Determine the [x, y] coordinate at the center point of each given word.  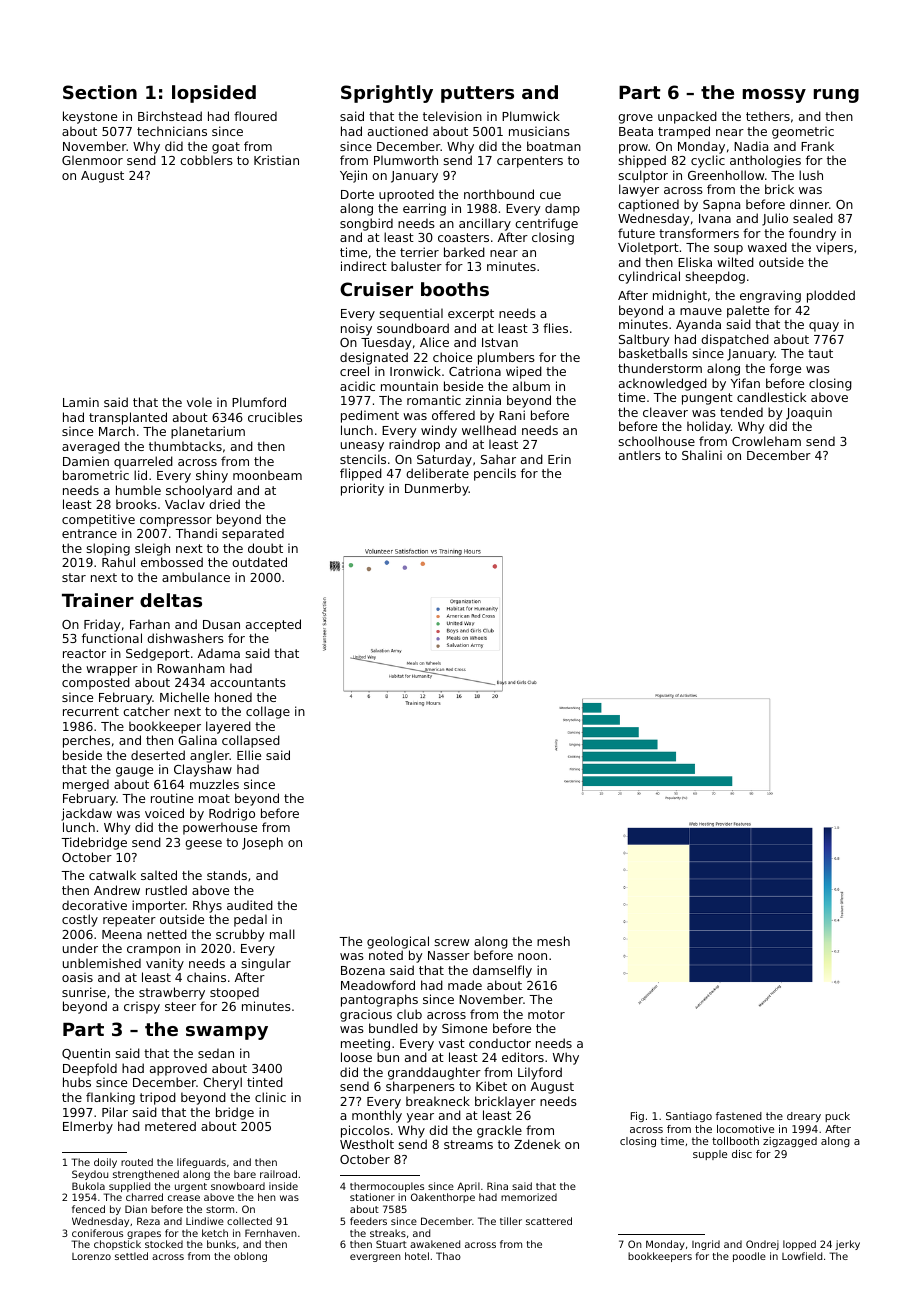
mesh [553, 941]
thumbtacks [185, 446]
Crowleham [766, 441]
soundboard [413, 328]
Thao [448, 1256]
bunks [221, 1244]
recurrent [91, 711]
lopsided [214, 94]
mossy [774, 96]
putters [477, 94]
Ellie [249, 755]
